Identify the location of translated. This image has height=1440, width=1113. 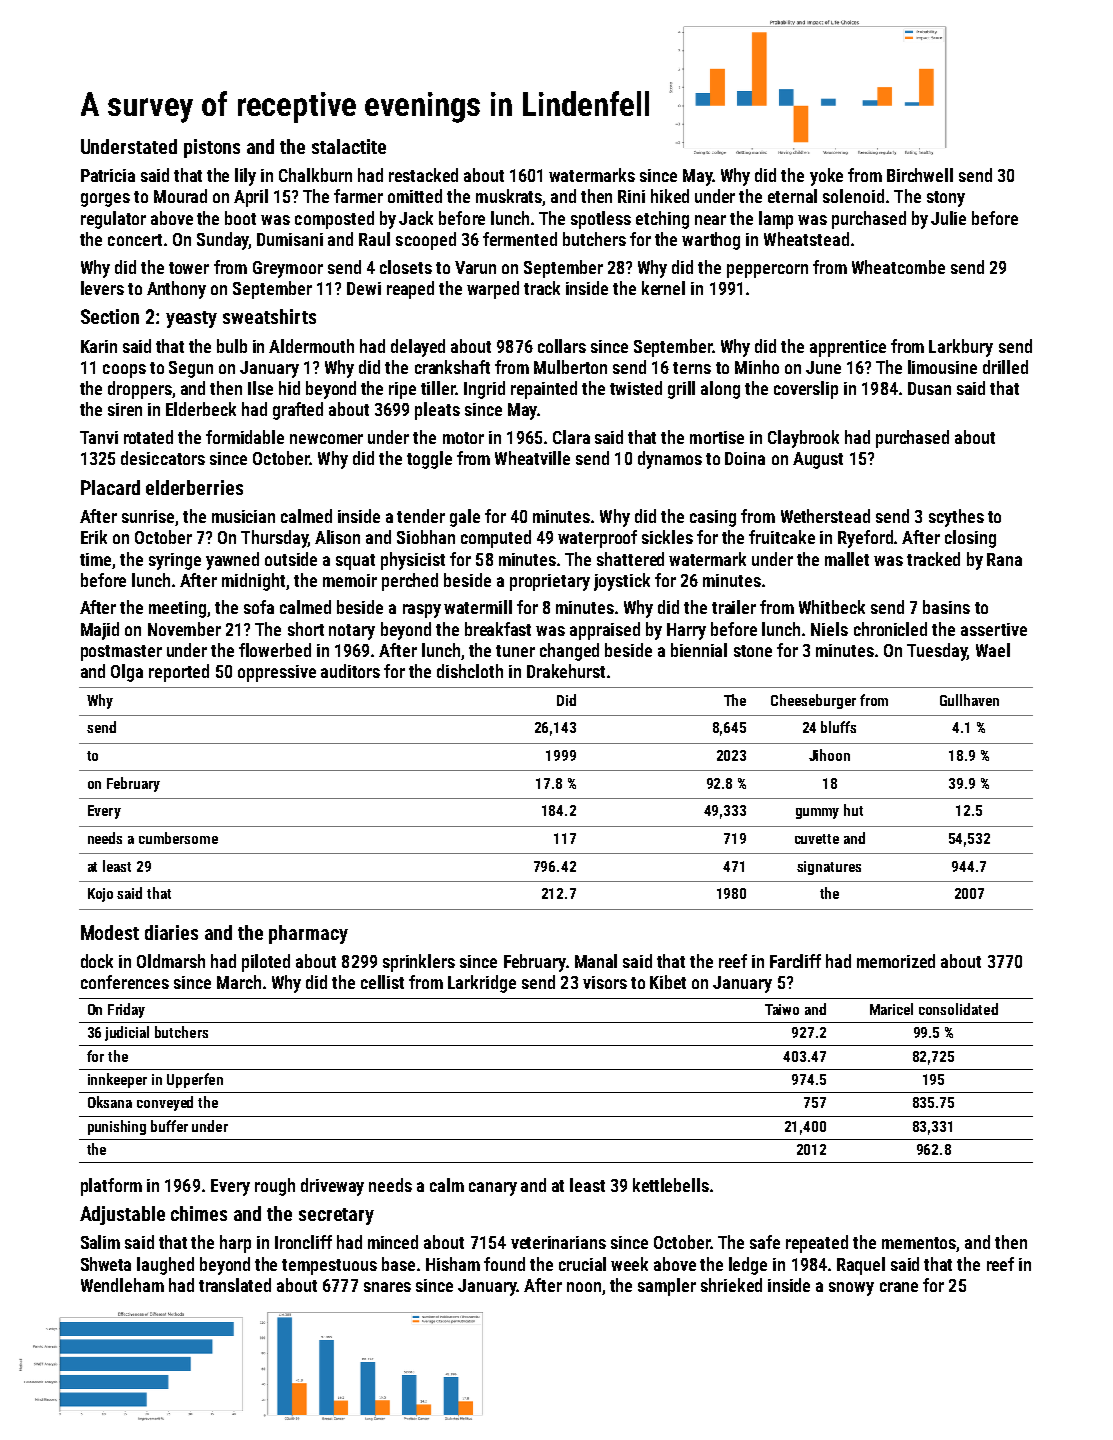
(235, 1285).
